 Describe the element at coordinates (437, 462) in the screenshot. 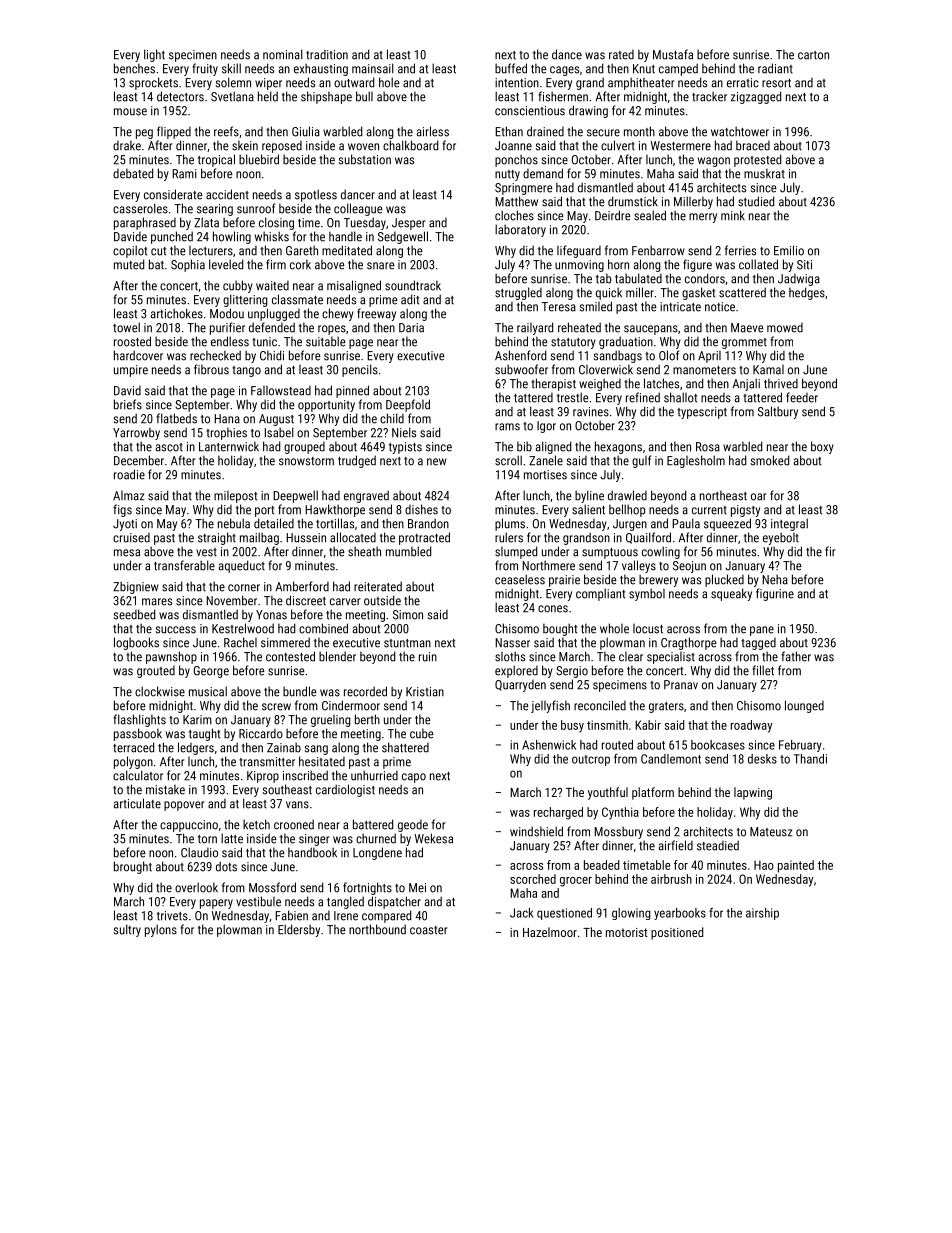

I see `new` at that location.
